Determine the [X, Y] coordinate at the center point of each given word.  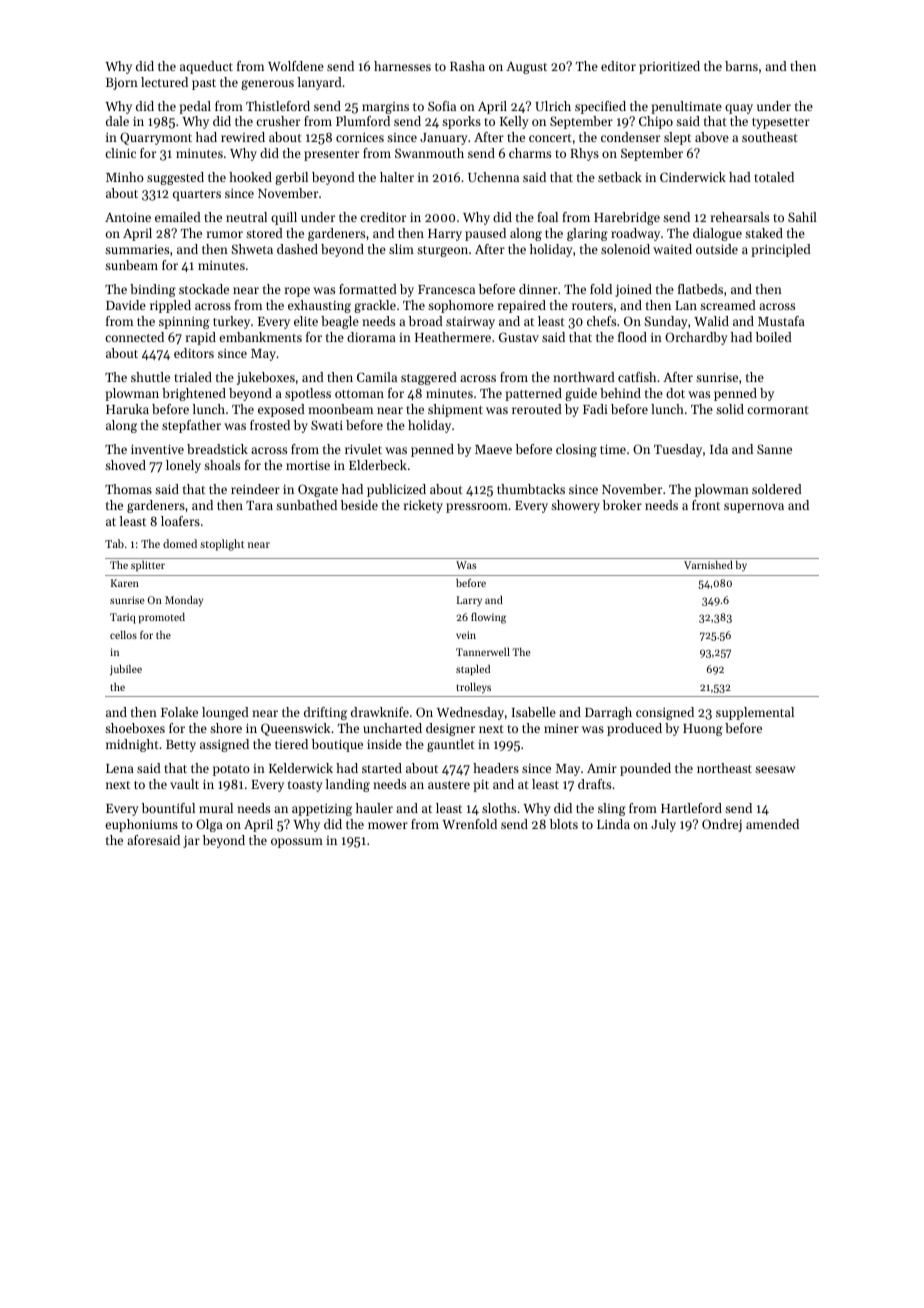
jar [191, 842]
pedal [195, 107]
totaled [774, 177]
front [706, 505]
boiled [774, 337]
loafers [180, 521]
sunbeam [131, 265]
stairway [470, 323]
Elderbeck [378, 465]
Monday [184, 601]
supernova [754, 508]
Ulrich [553, 106]
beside [359, 505]
